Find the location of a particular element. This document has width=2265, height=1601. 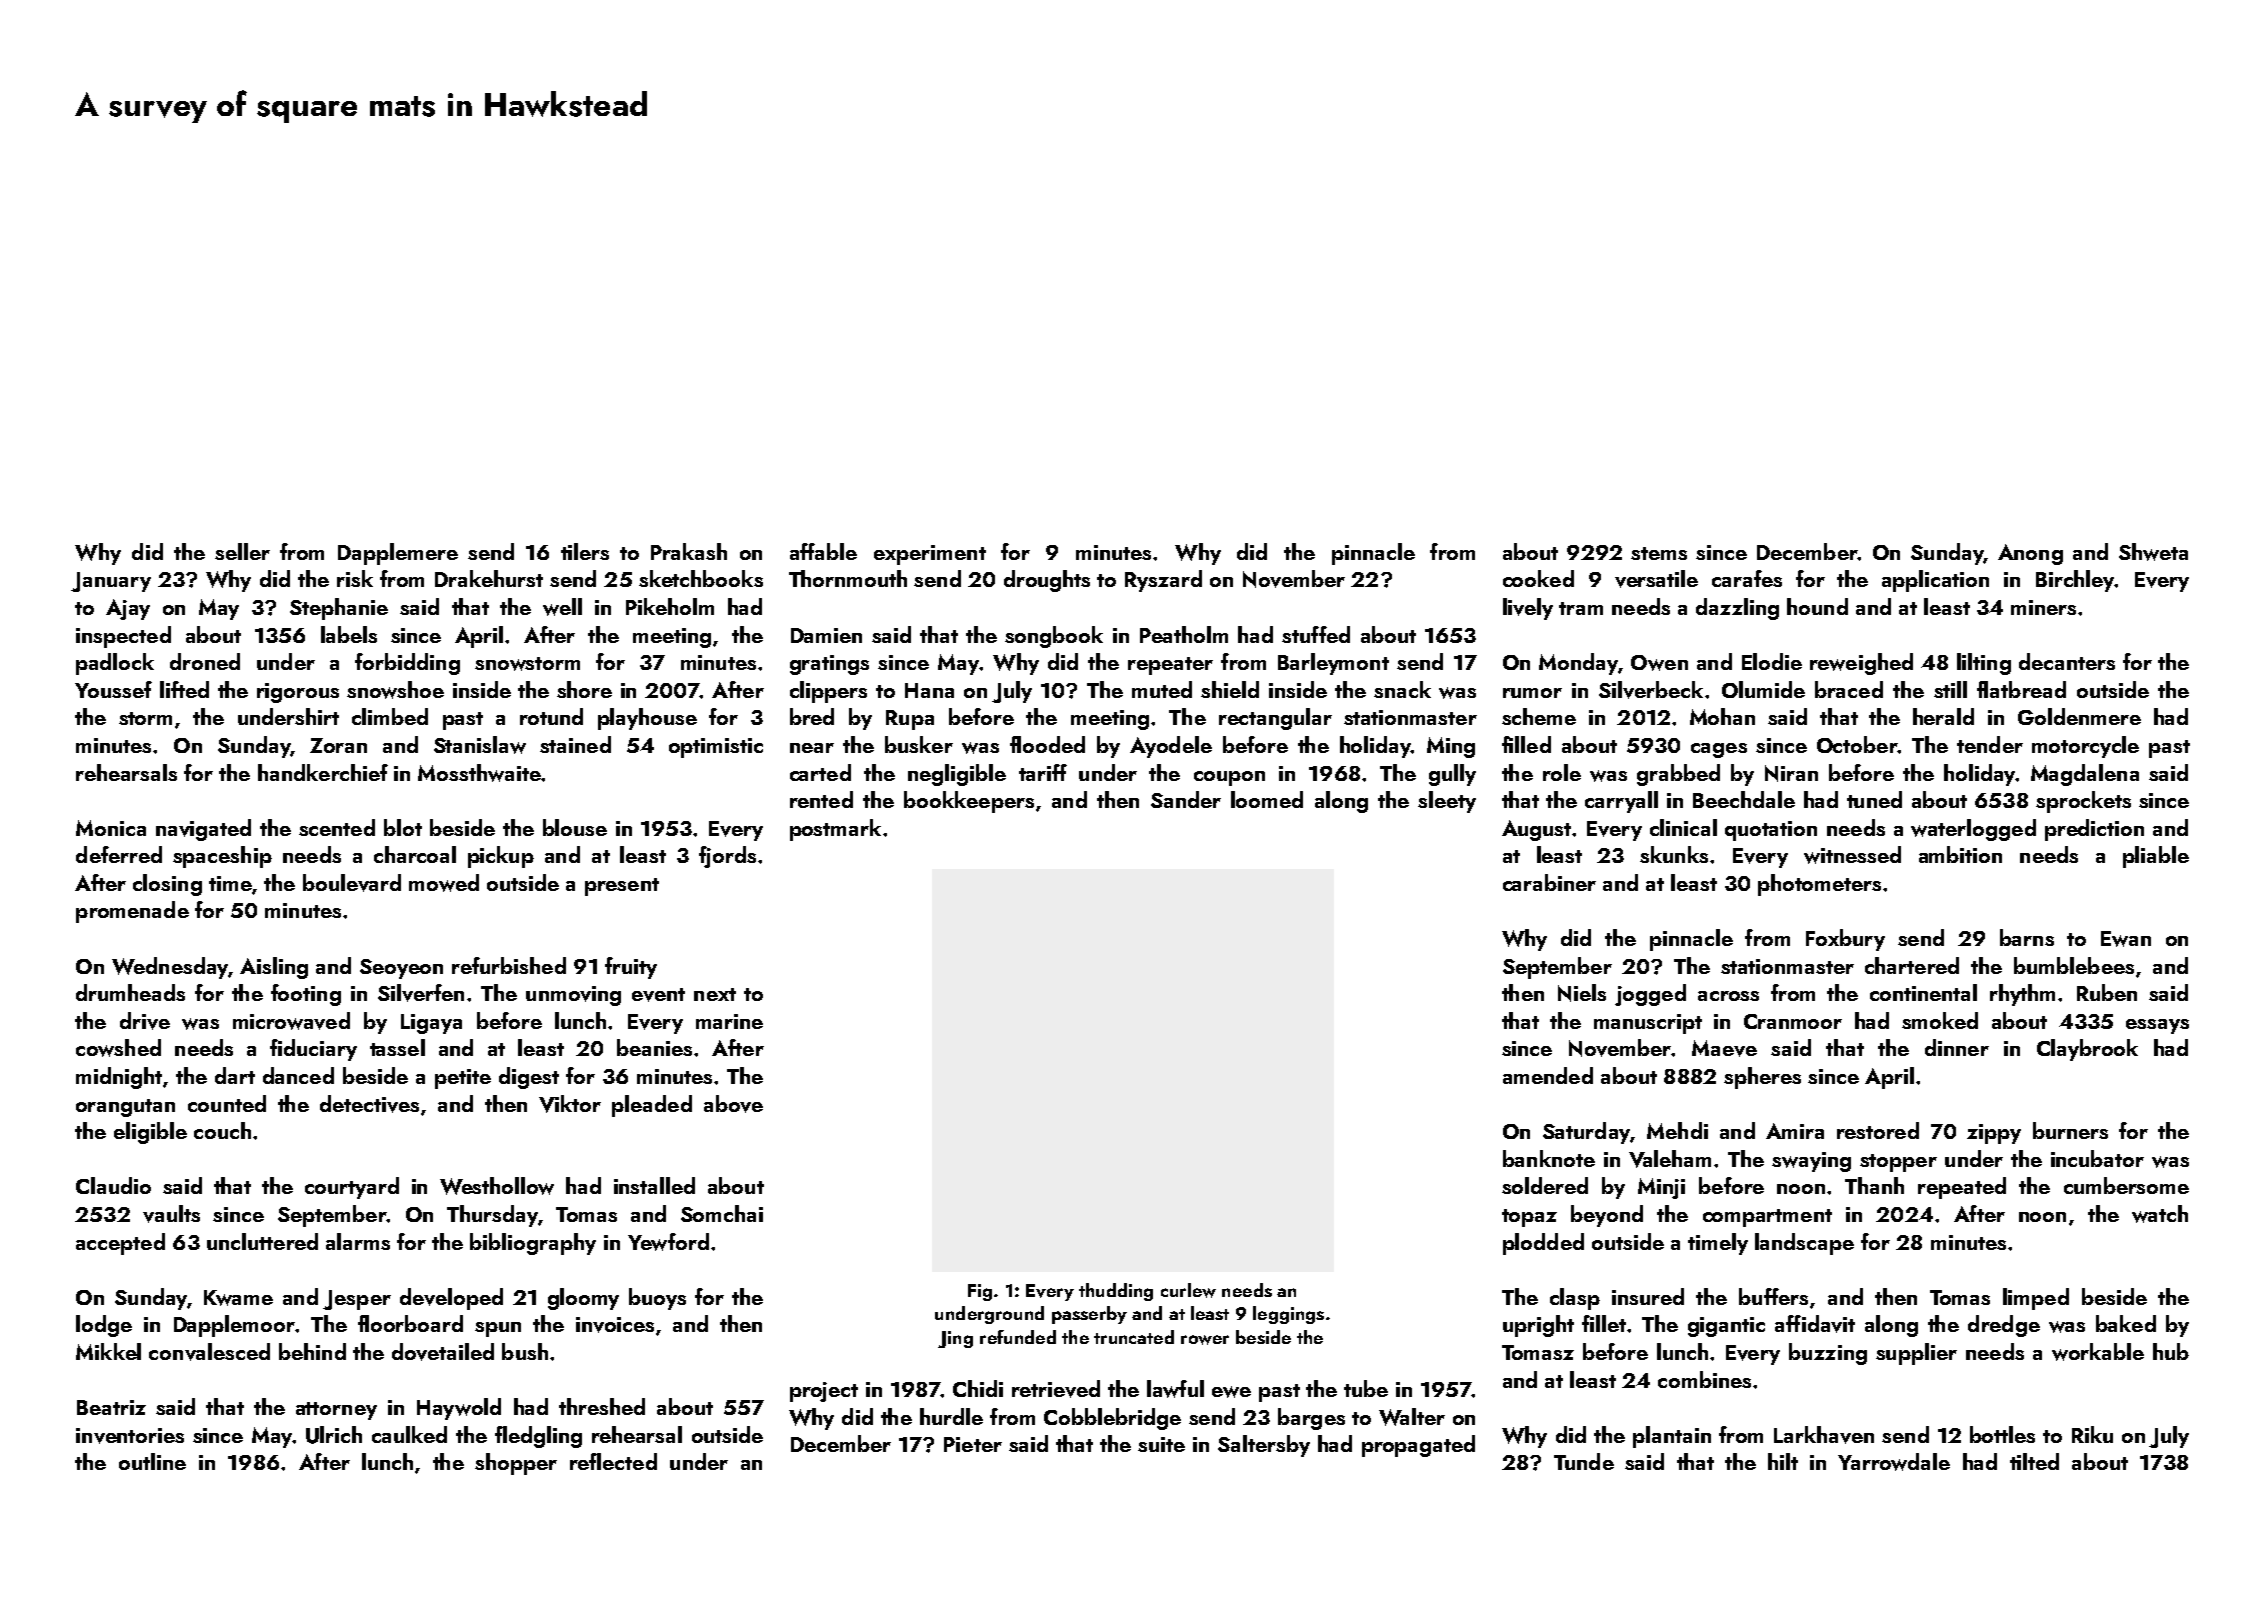

Pieter is located at coordinates (973, 1444).
